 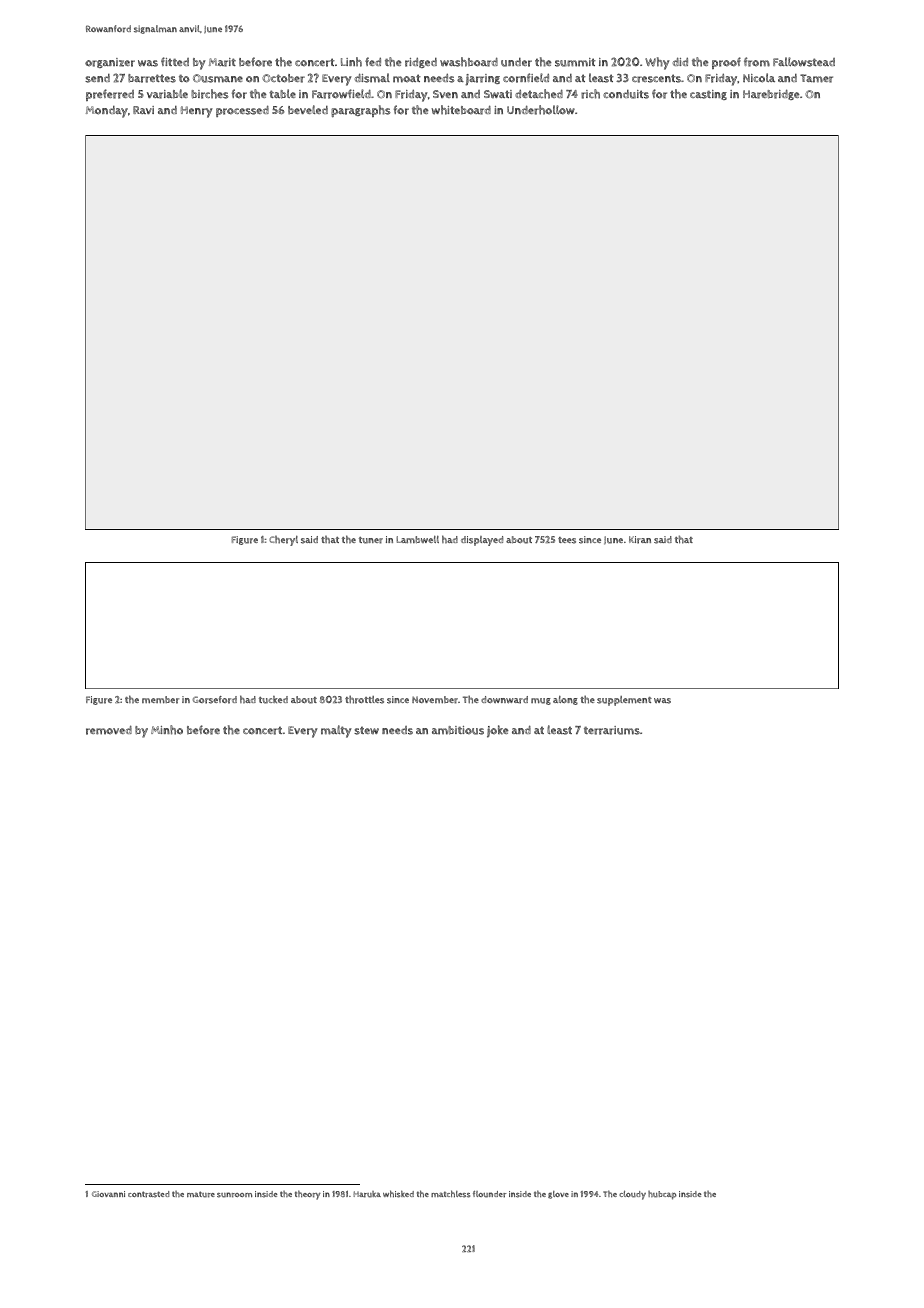 I want to click on terrariums, so click(x=612, y=730).
